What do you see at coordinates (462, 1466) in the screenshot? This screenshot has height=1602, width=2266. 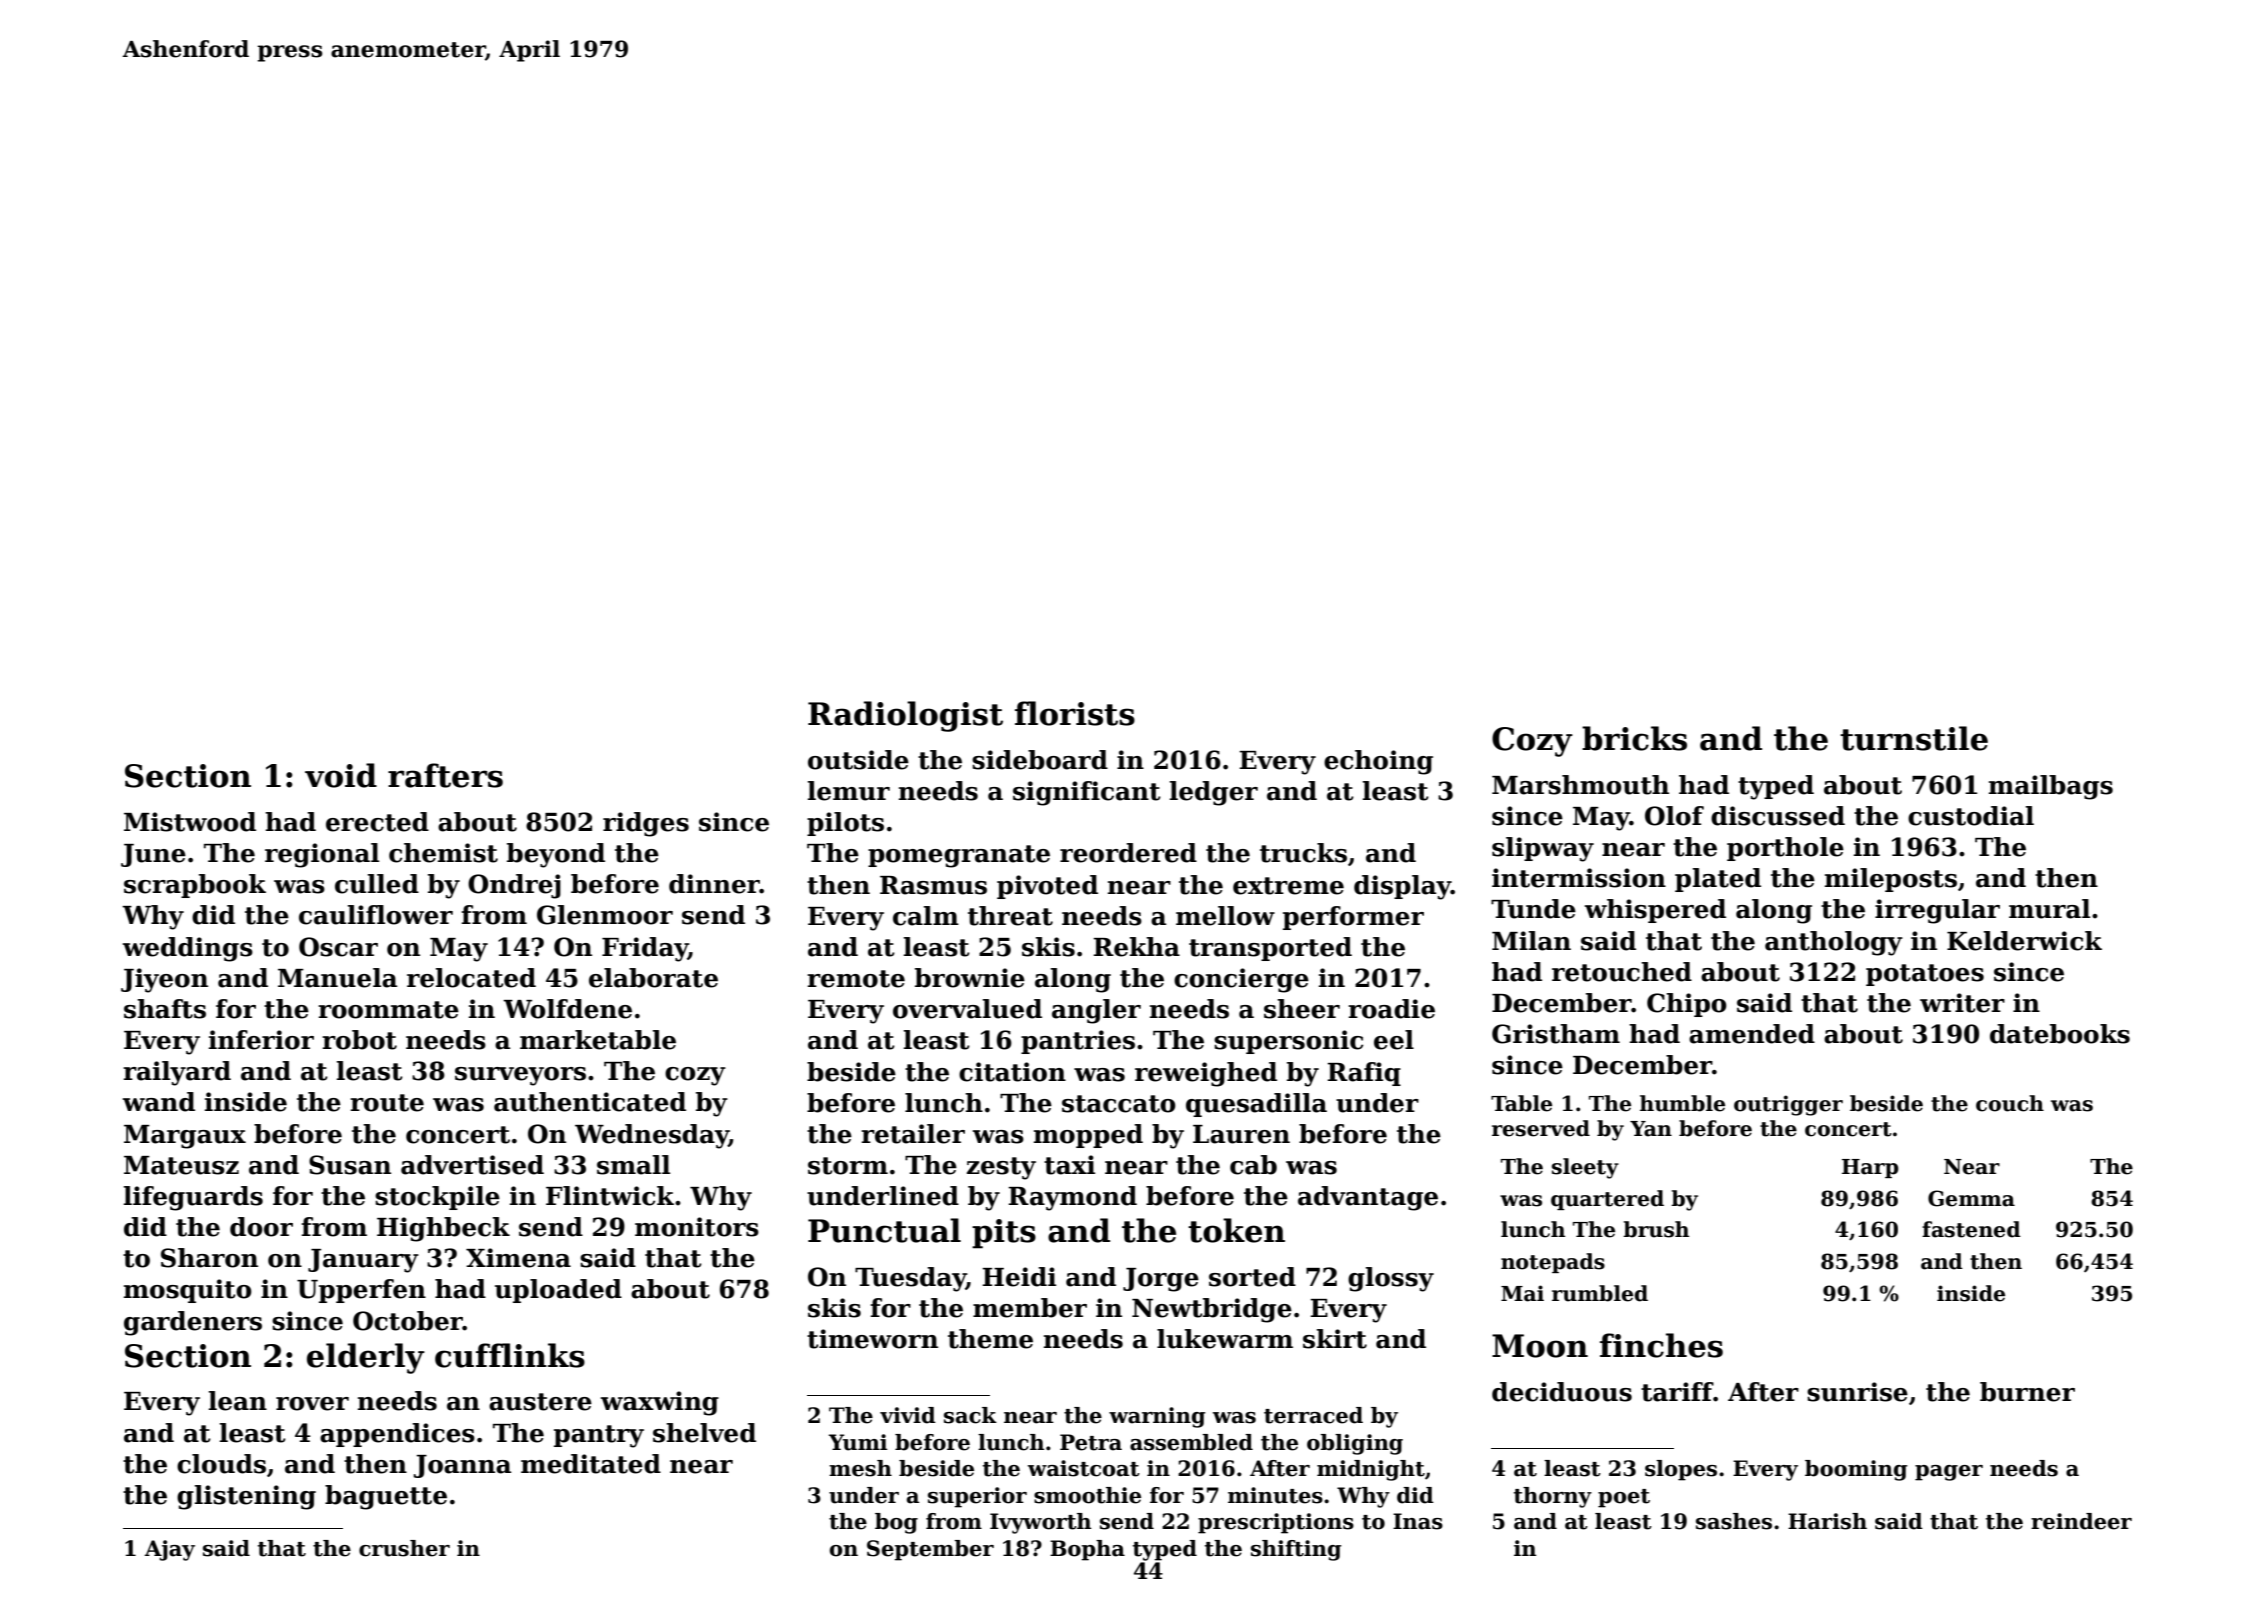 I see `Joanna` at bounding box center [462, 1466].
